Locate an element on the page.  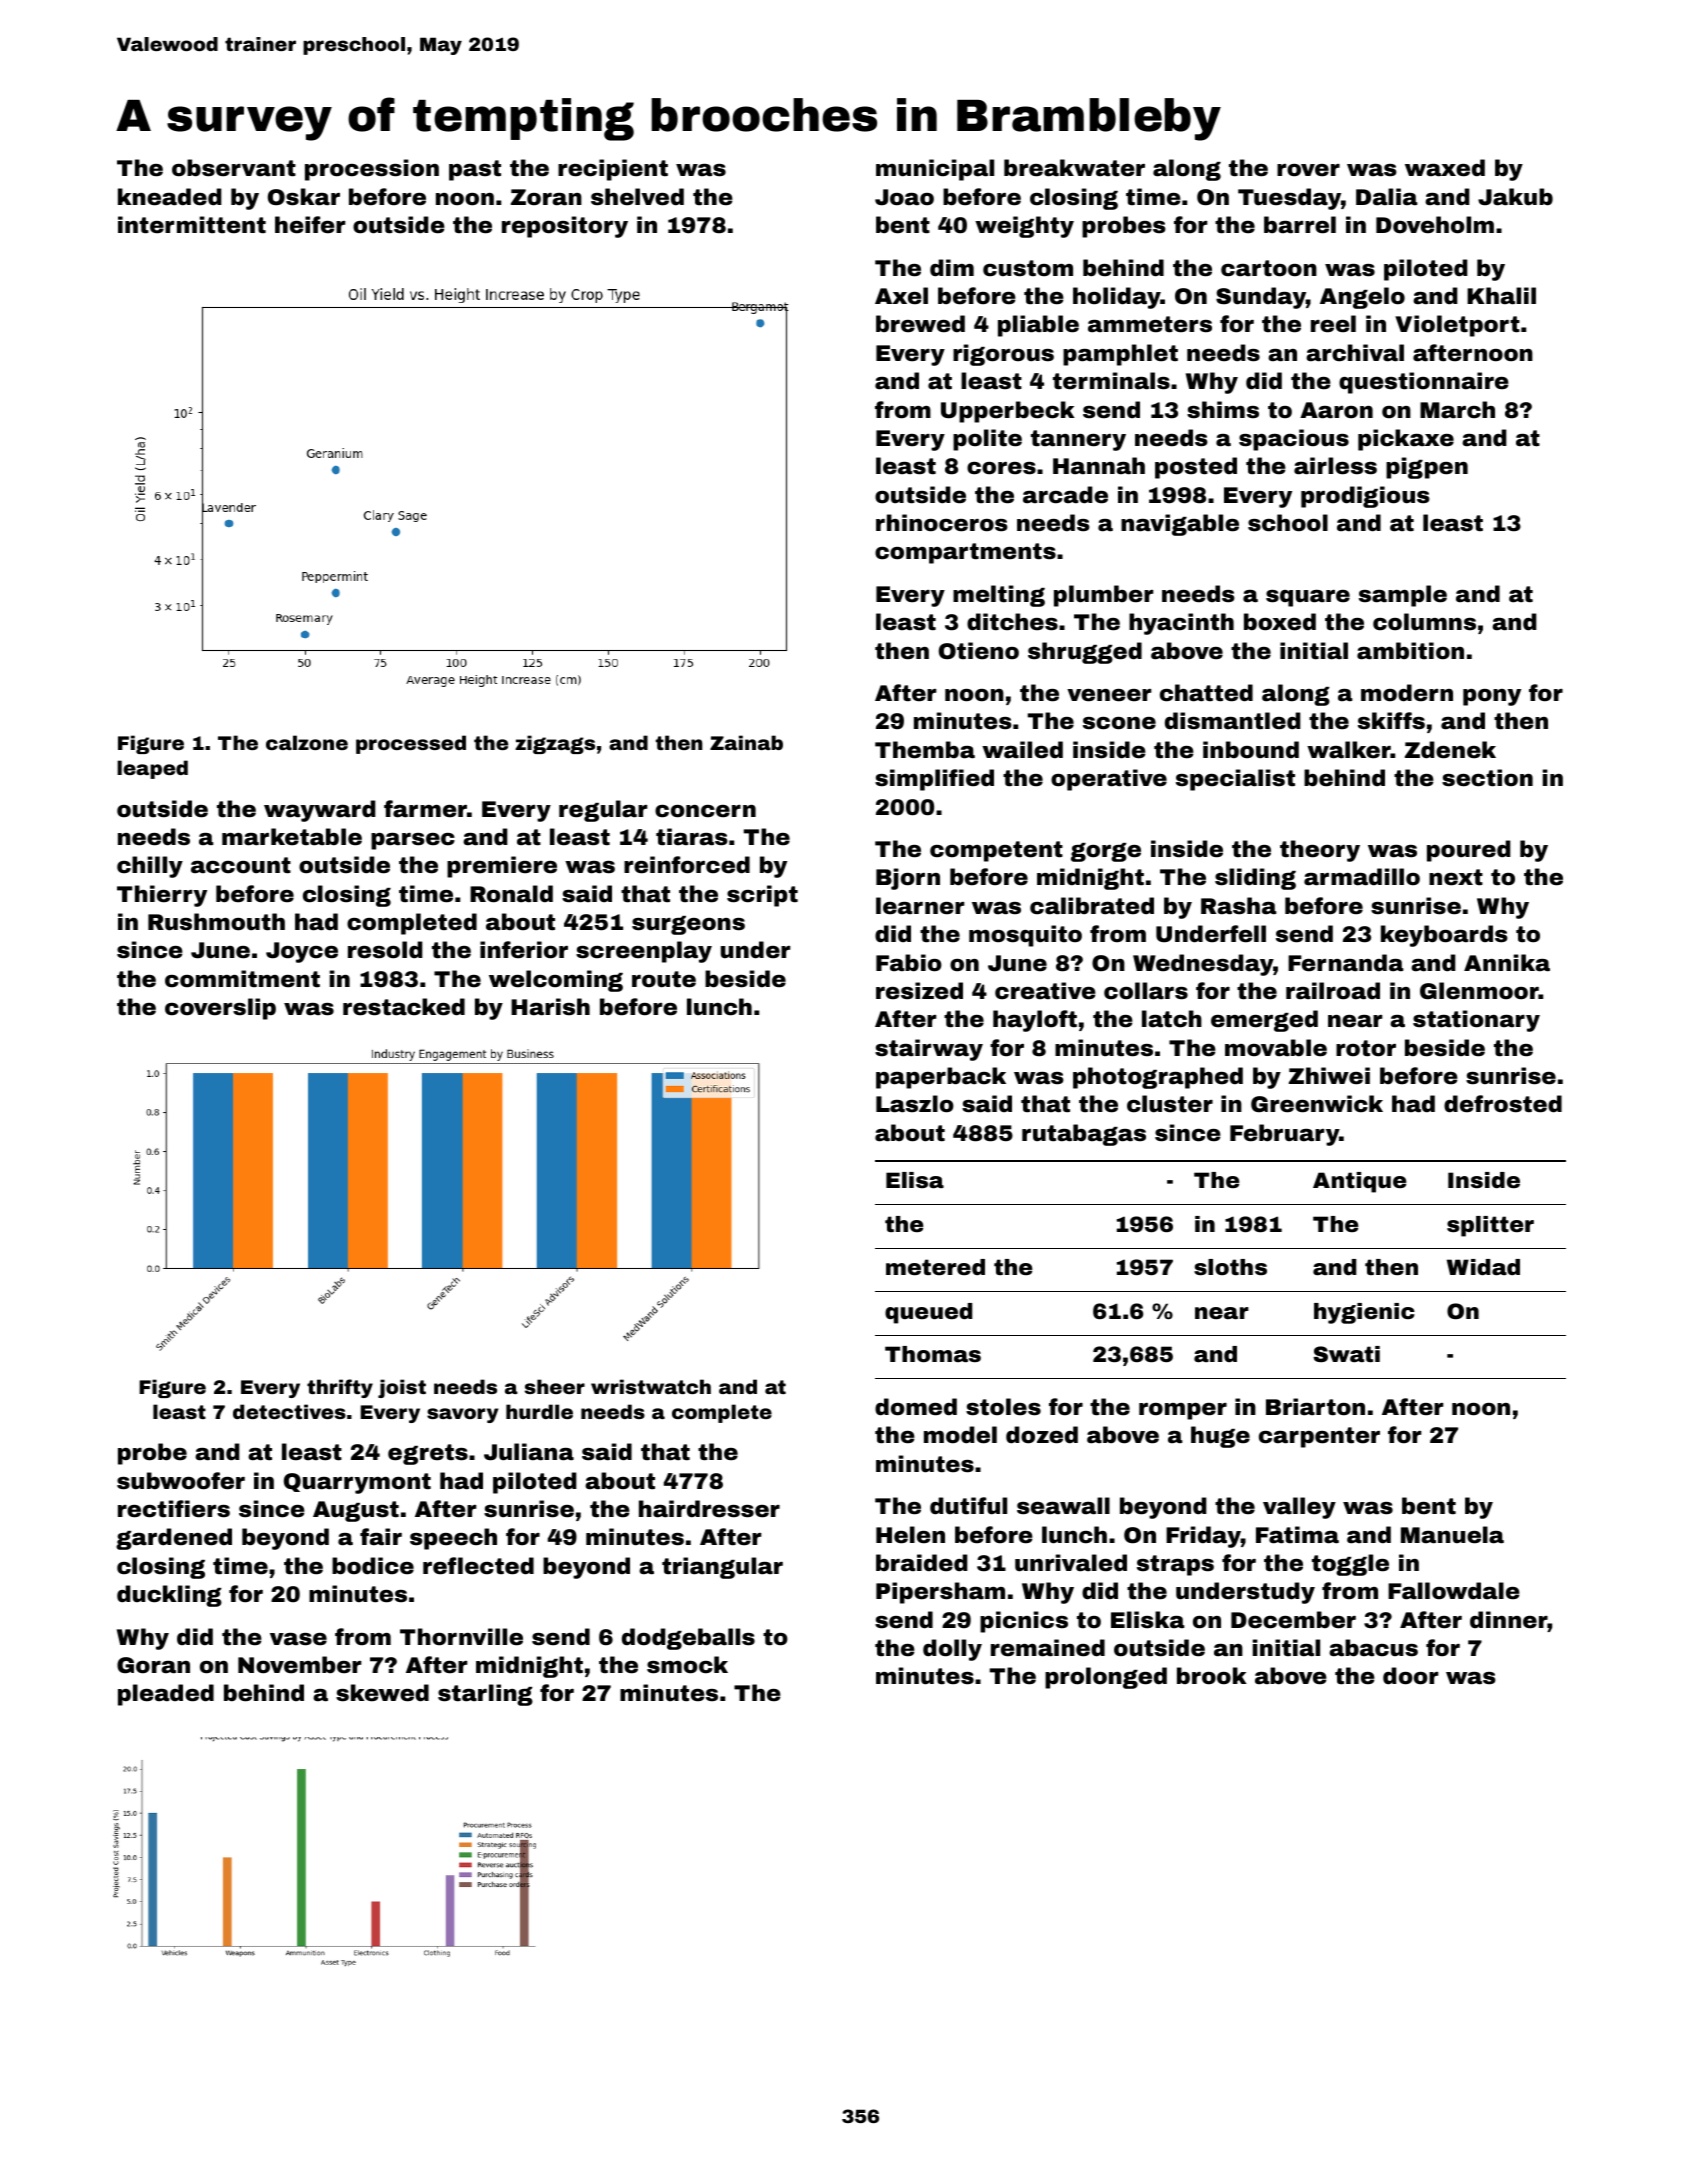
cartoon is located at coordinates (1269, 268).
